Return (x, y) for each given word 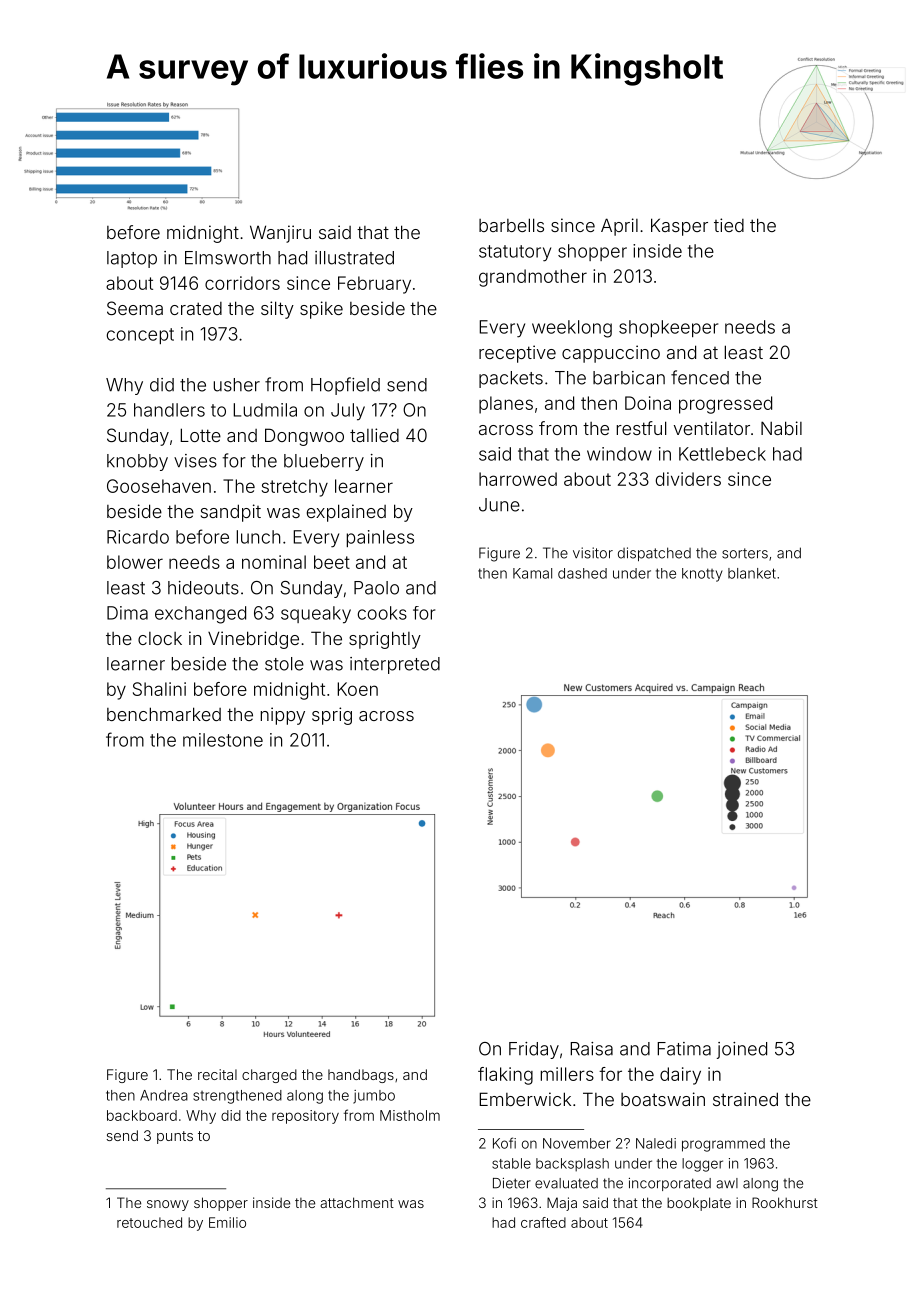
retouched (149, 1222)
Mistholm (410, 1115)
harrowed (518, 479)
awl (727, 1183)
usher (237, 385)
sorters (745, 553)
